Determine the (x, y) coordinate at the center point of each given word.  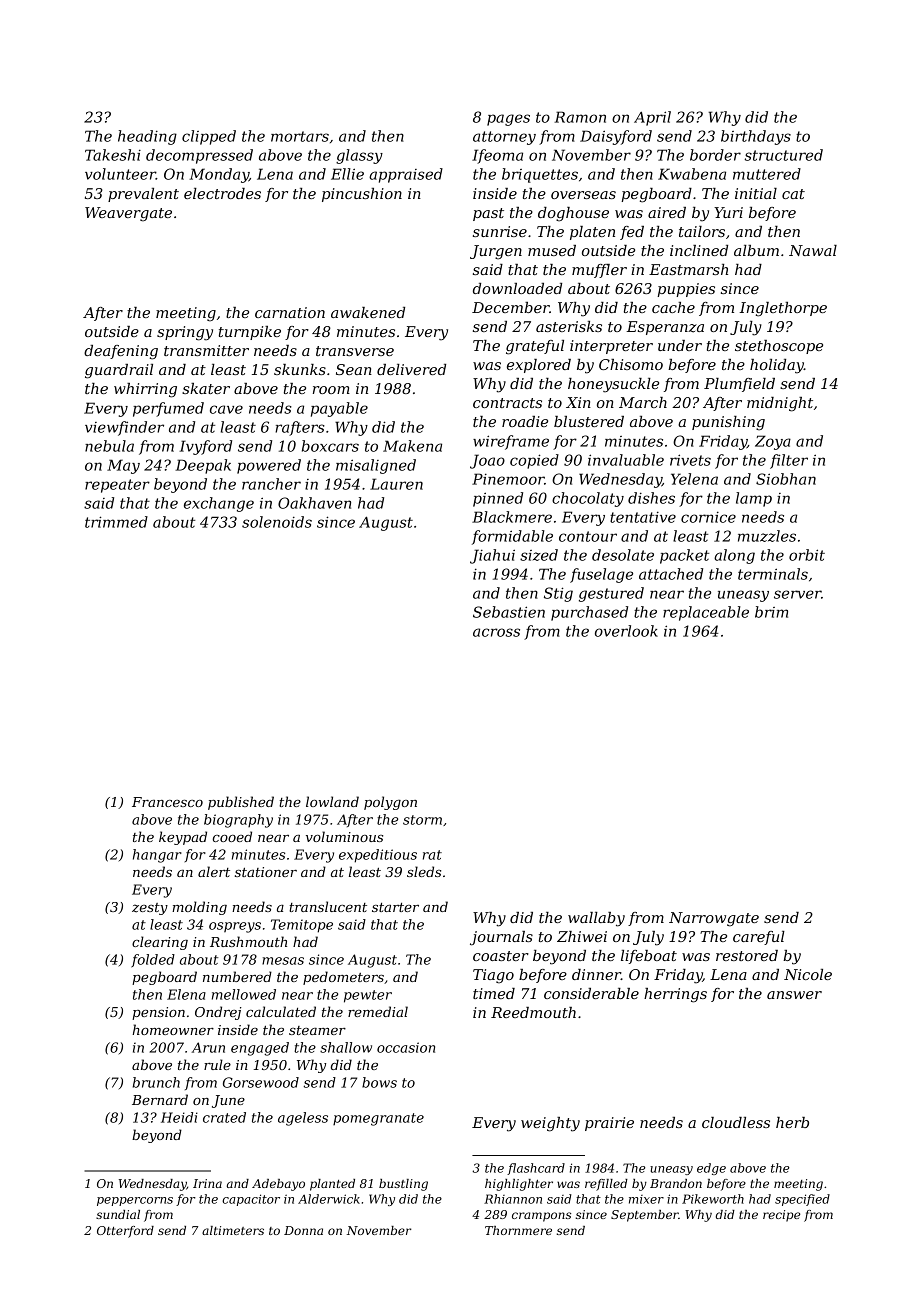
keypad (183, 838)
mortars (300, 136)
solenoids (277, 522)
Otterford (125, 1232)
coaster (501, 956)
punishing (728, 423)
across (496, 632)
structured (784, 155)
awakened (368, 312)
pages (508, 120)
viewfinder (124, 428)
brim (771, 612)
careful (759, 938)
